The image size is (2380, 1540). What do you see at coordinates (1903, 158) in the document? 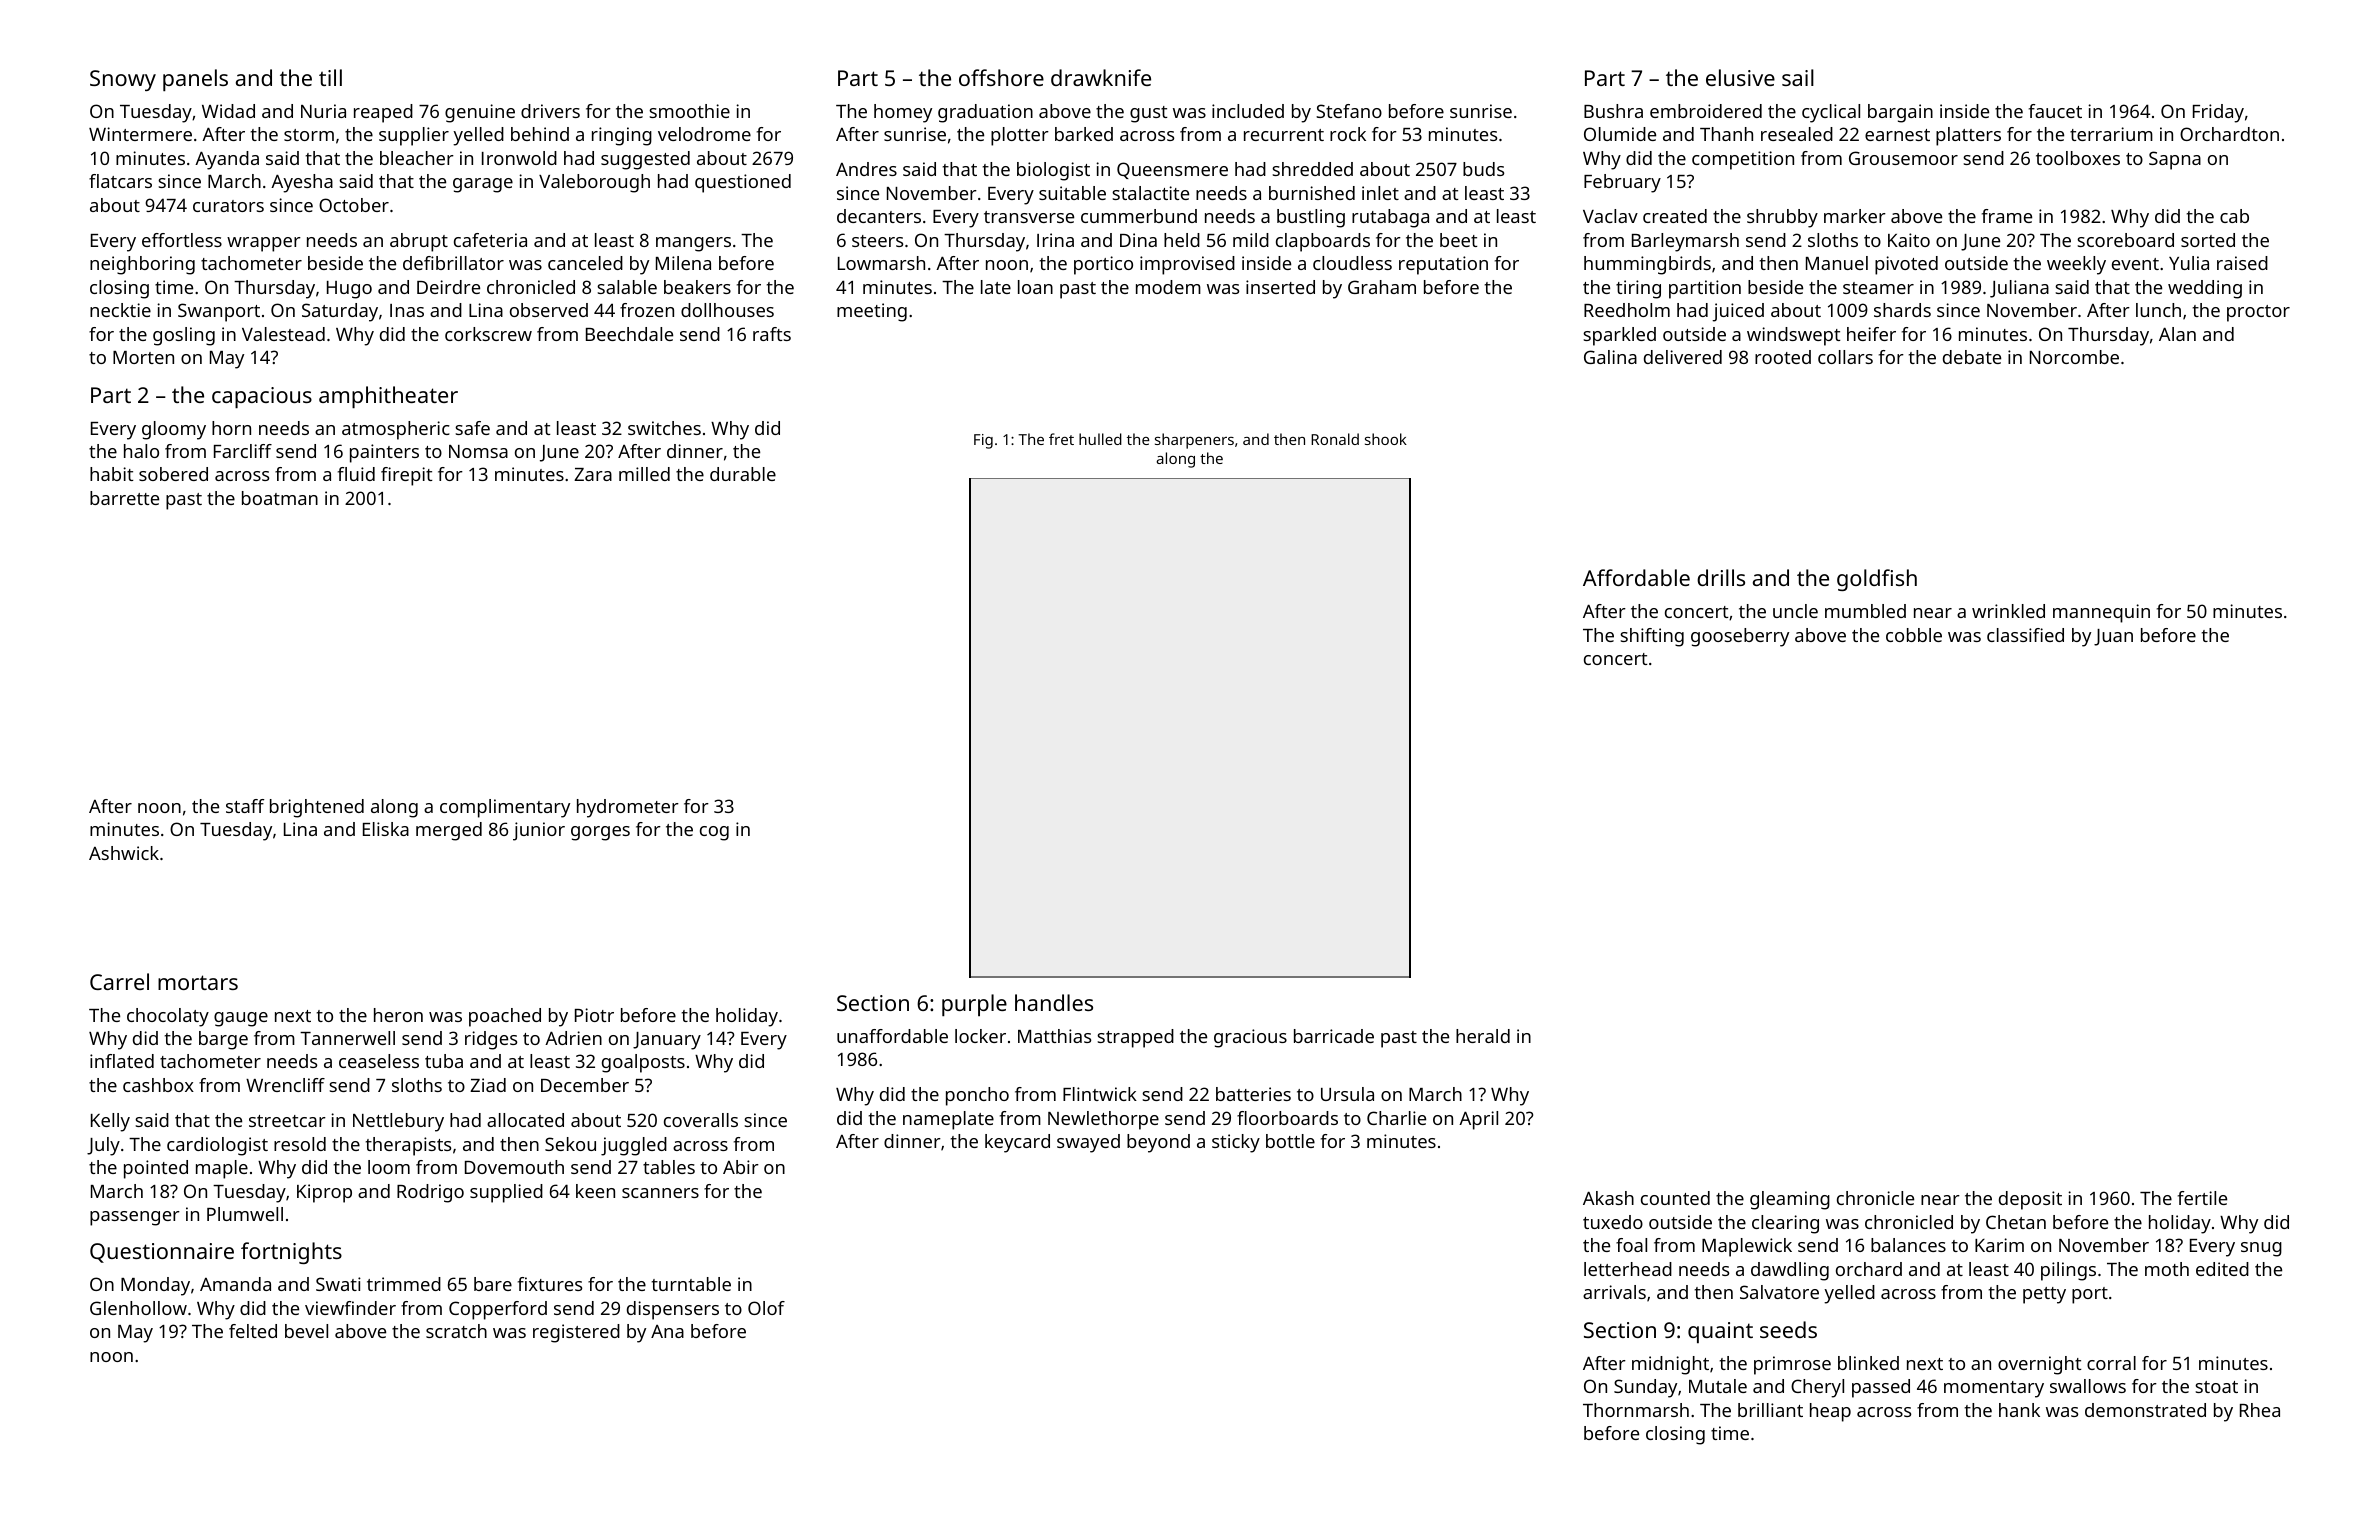
I see `Grousemoor` at bounding box center [1903, 158].
